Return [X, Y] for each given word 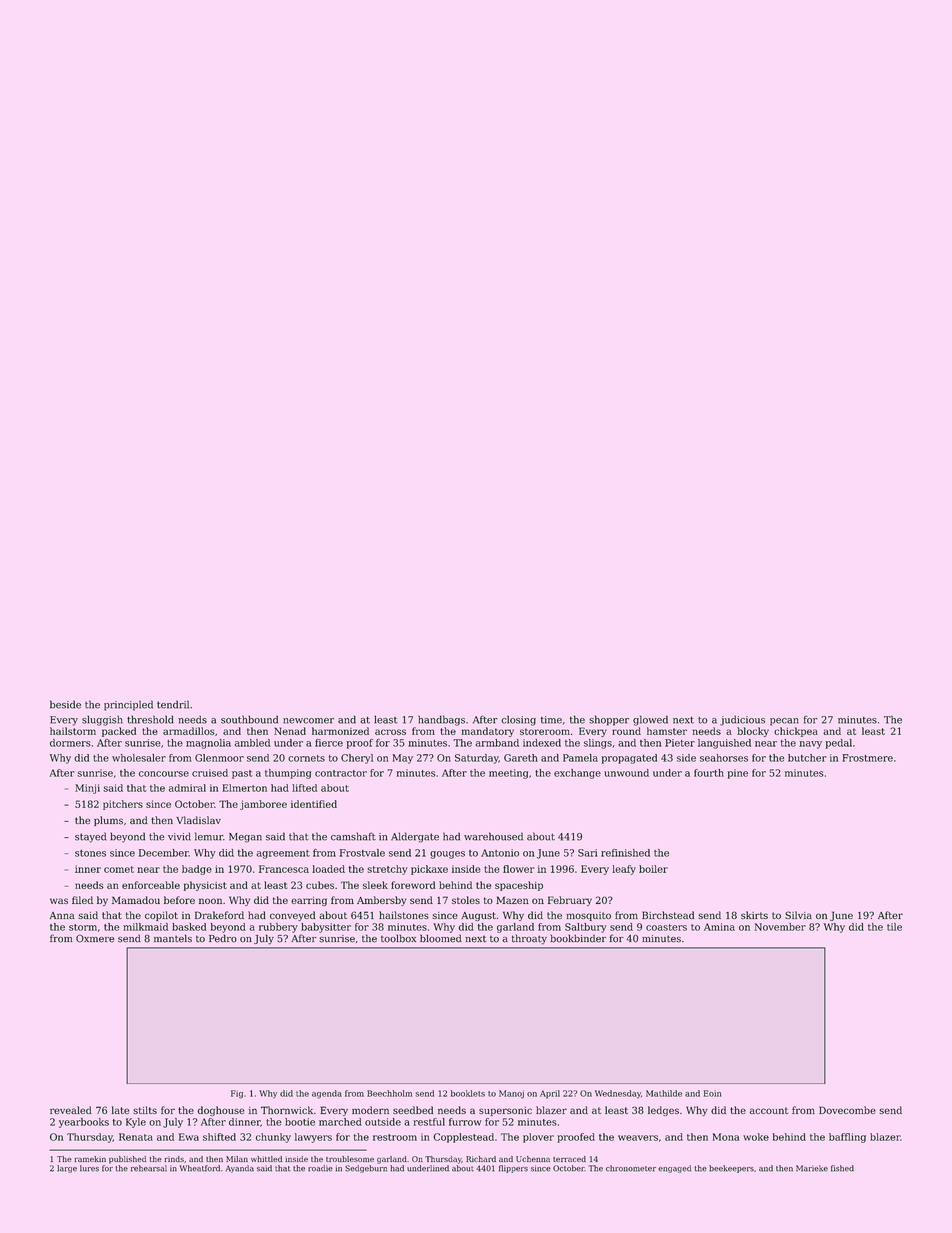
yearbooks [84, 1123]
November [780, 927]
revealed [71, 1110]
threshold [150, 719]
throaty [529, 939]
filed [82, 900]
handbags [441, 720]
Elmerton [244, 788]
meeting [508, 774]
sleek [375, 885]
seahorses [724, 758]
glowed [650, 720]
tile [894, 927]
